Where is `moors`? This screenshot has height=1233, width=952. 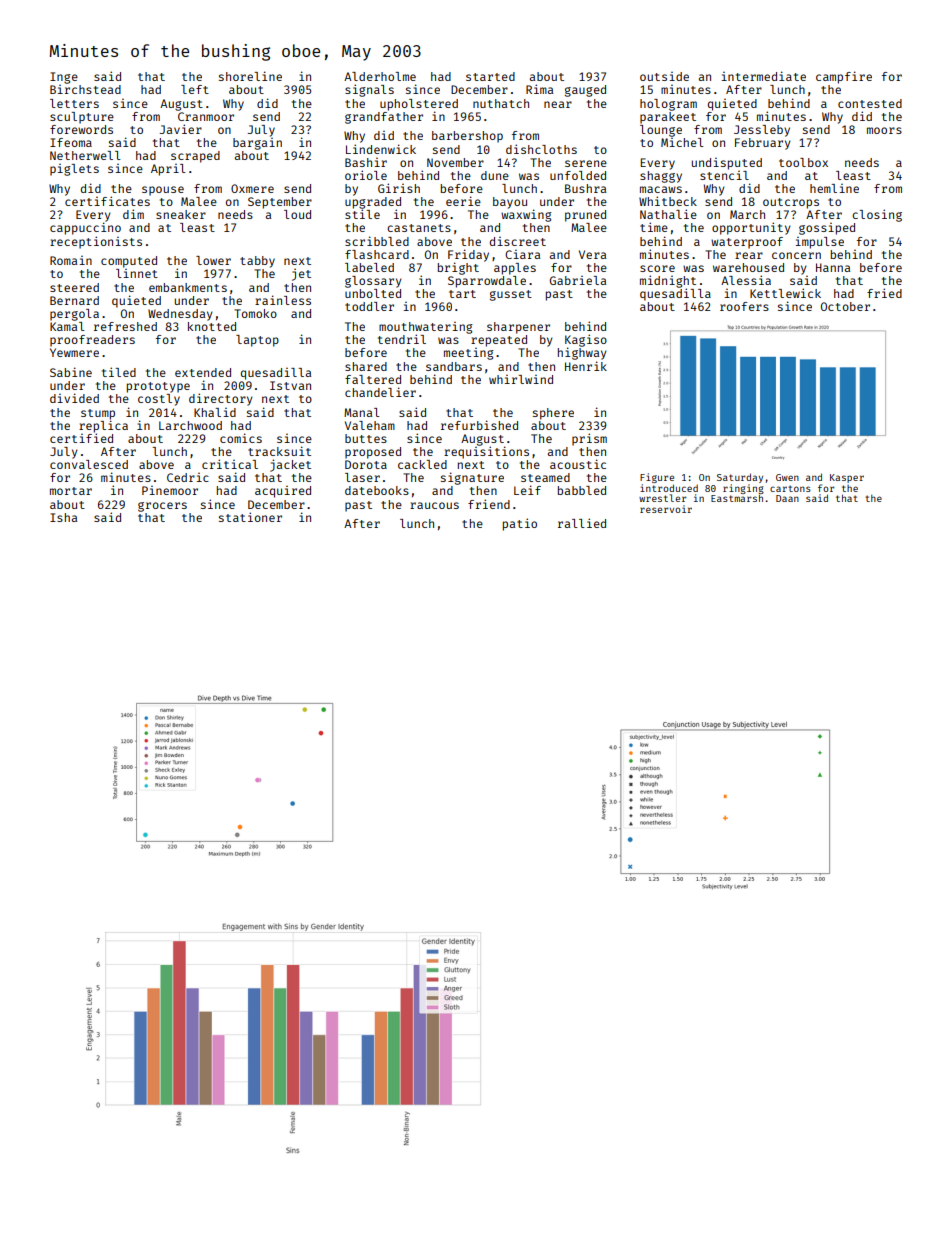 moors is located at coordinates (884, 130).
